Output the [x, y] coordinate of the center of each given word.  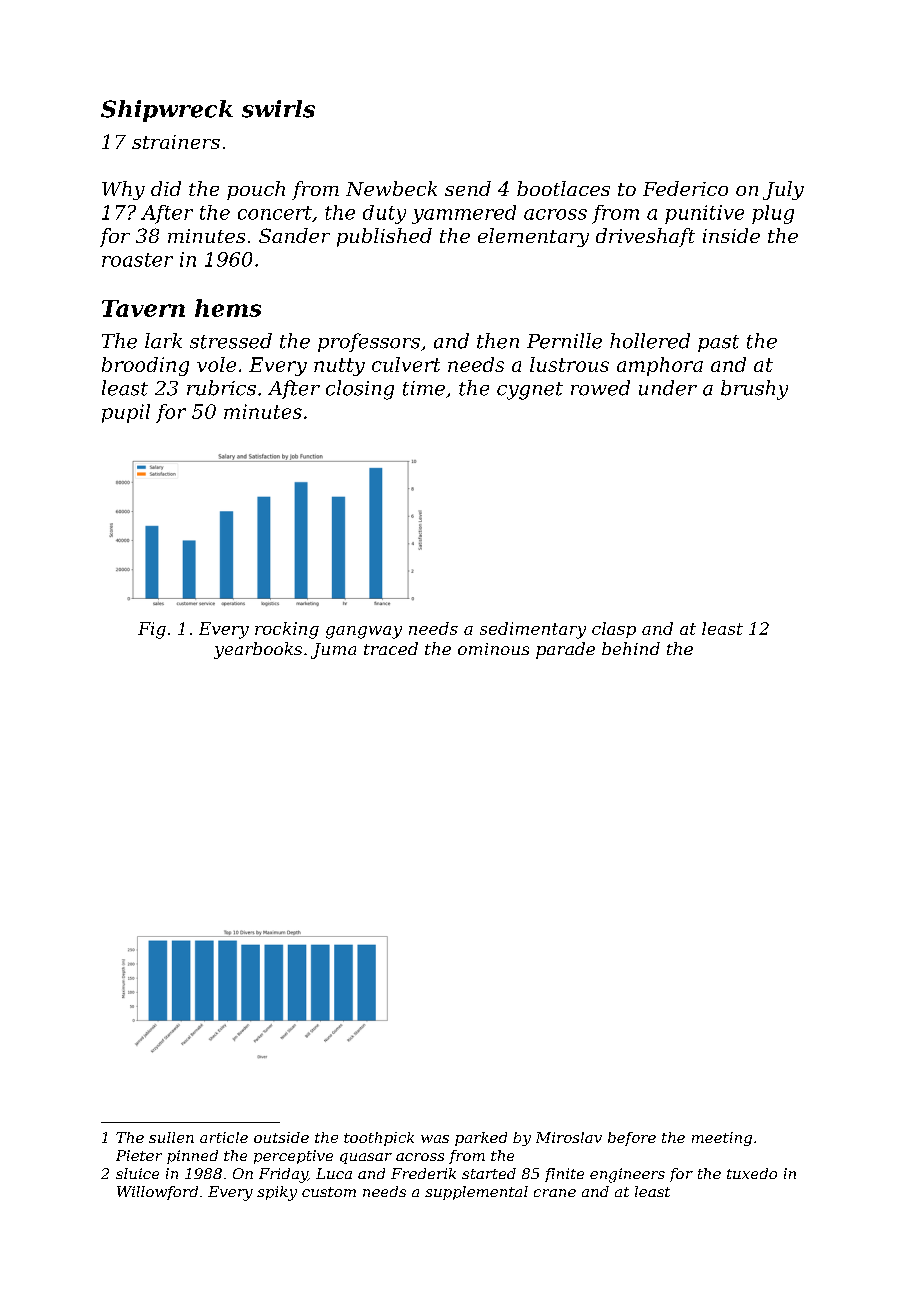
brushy [754, 390]
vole [216, 364]
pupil [126, 413]
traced [391, 648]
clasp [614, 630]
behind [631, 648]
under [668, 388]
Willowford [157, 1193]
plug [773, 214]
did [166, 188]
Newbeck [391, 188]
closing [360, 390]
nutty [339, 367]
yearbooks [258, 650]
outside [281, 1137]
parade [565, 650]
